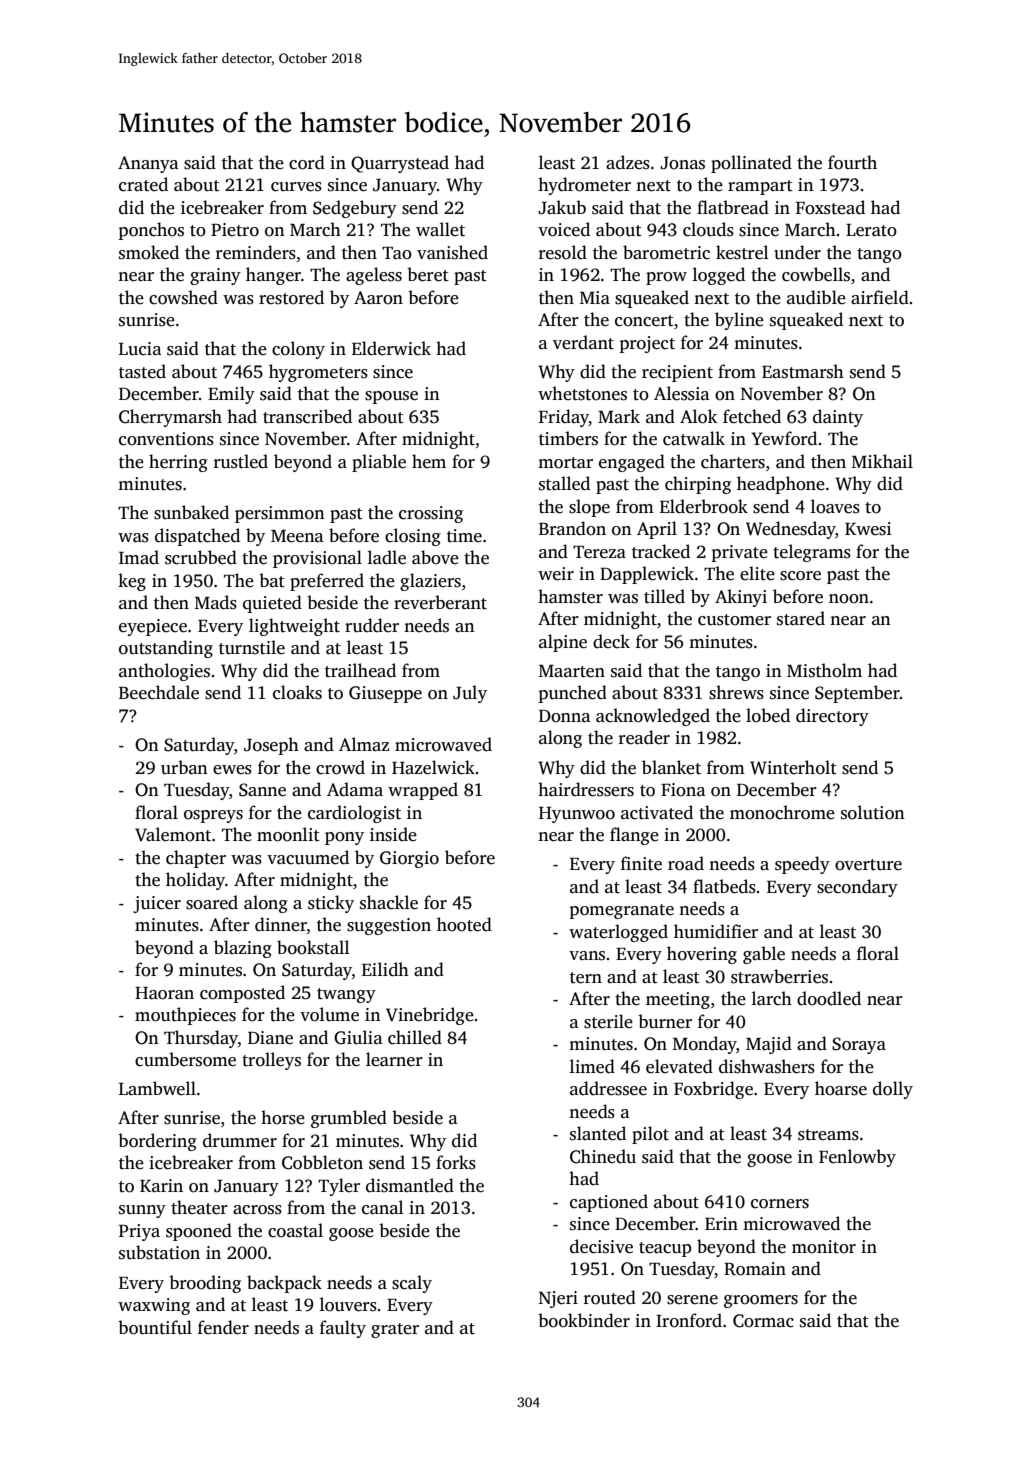 This page has height=1469, width=1034. I want to click on Mistholm, so click(824, 670).
